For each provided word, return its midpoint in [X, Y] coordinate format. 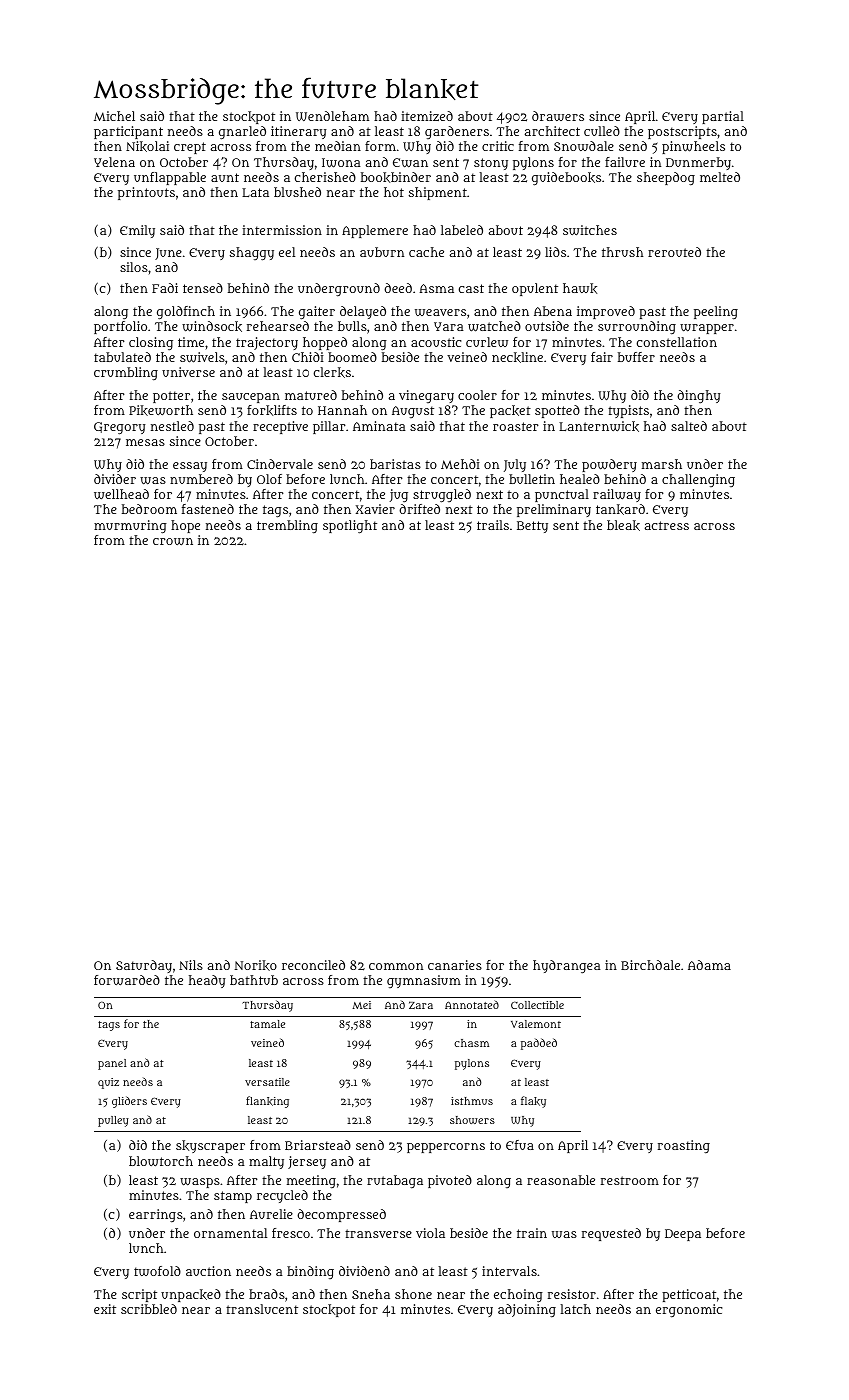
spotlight [350, 527]
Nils [191, 965]
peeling [716, 312]
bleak [623, 525]
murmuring [130, 527]
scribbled [149, 1309]
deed [398, 288]
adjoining [527, 1310]
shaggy [252, 254]
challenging [698, 480]
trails [493, 525]
